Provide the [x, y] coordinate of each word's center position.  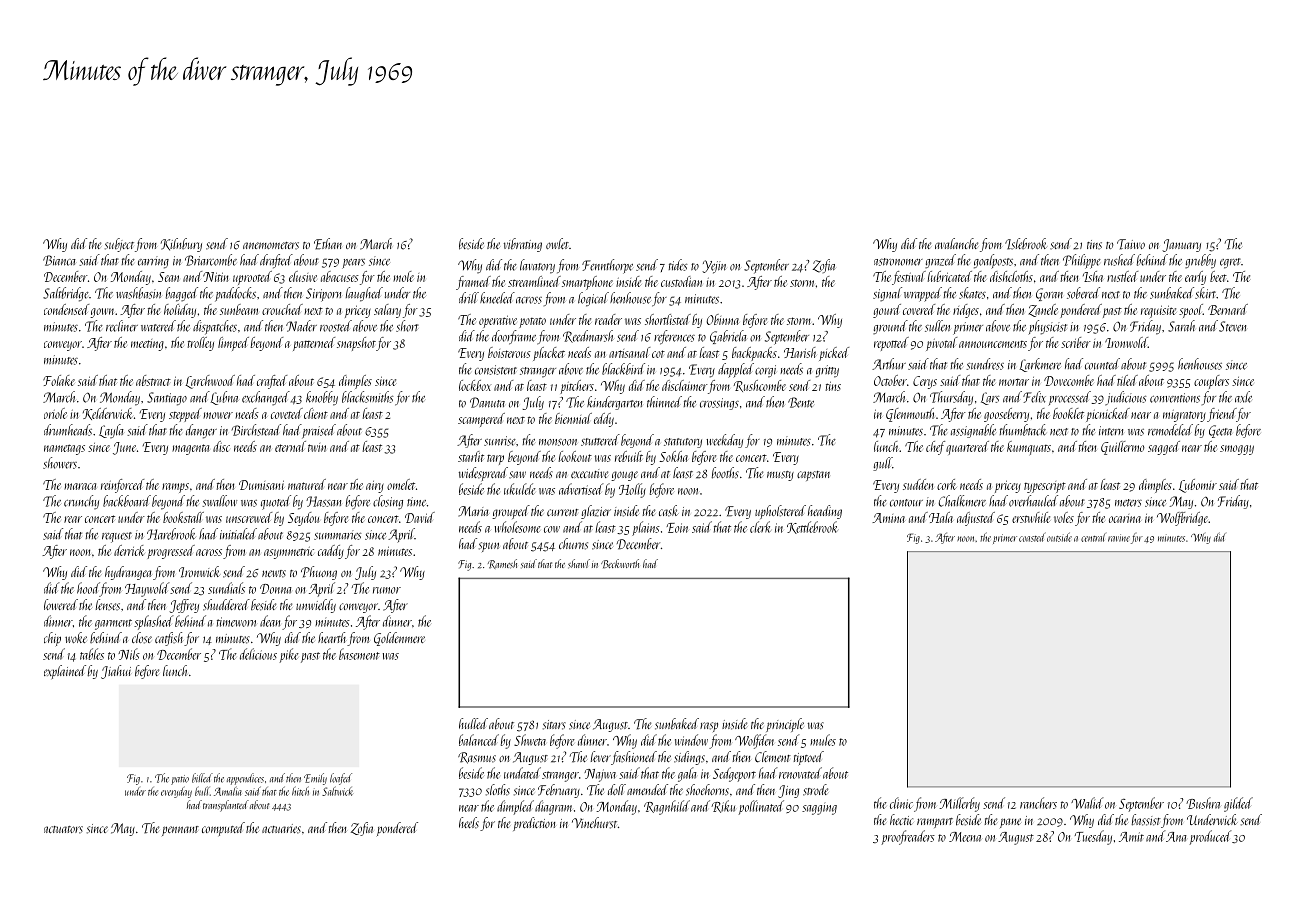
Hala [941, 517]
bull [202, 791]
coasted [1032, 537]
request [117, 537]
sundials [226, 588]
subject [119, 245]
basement [359, 654]
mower [218, 415]
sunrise [500, 441]
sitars [554, 725]
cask [669, 511]
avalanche [956, 243]
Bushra [1203, 803]
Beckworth [620, 564]
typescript [1045, 487]
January [1181, 245]
